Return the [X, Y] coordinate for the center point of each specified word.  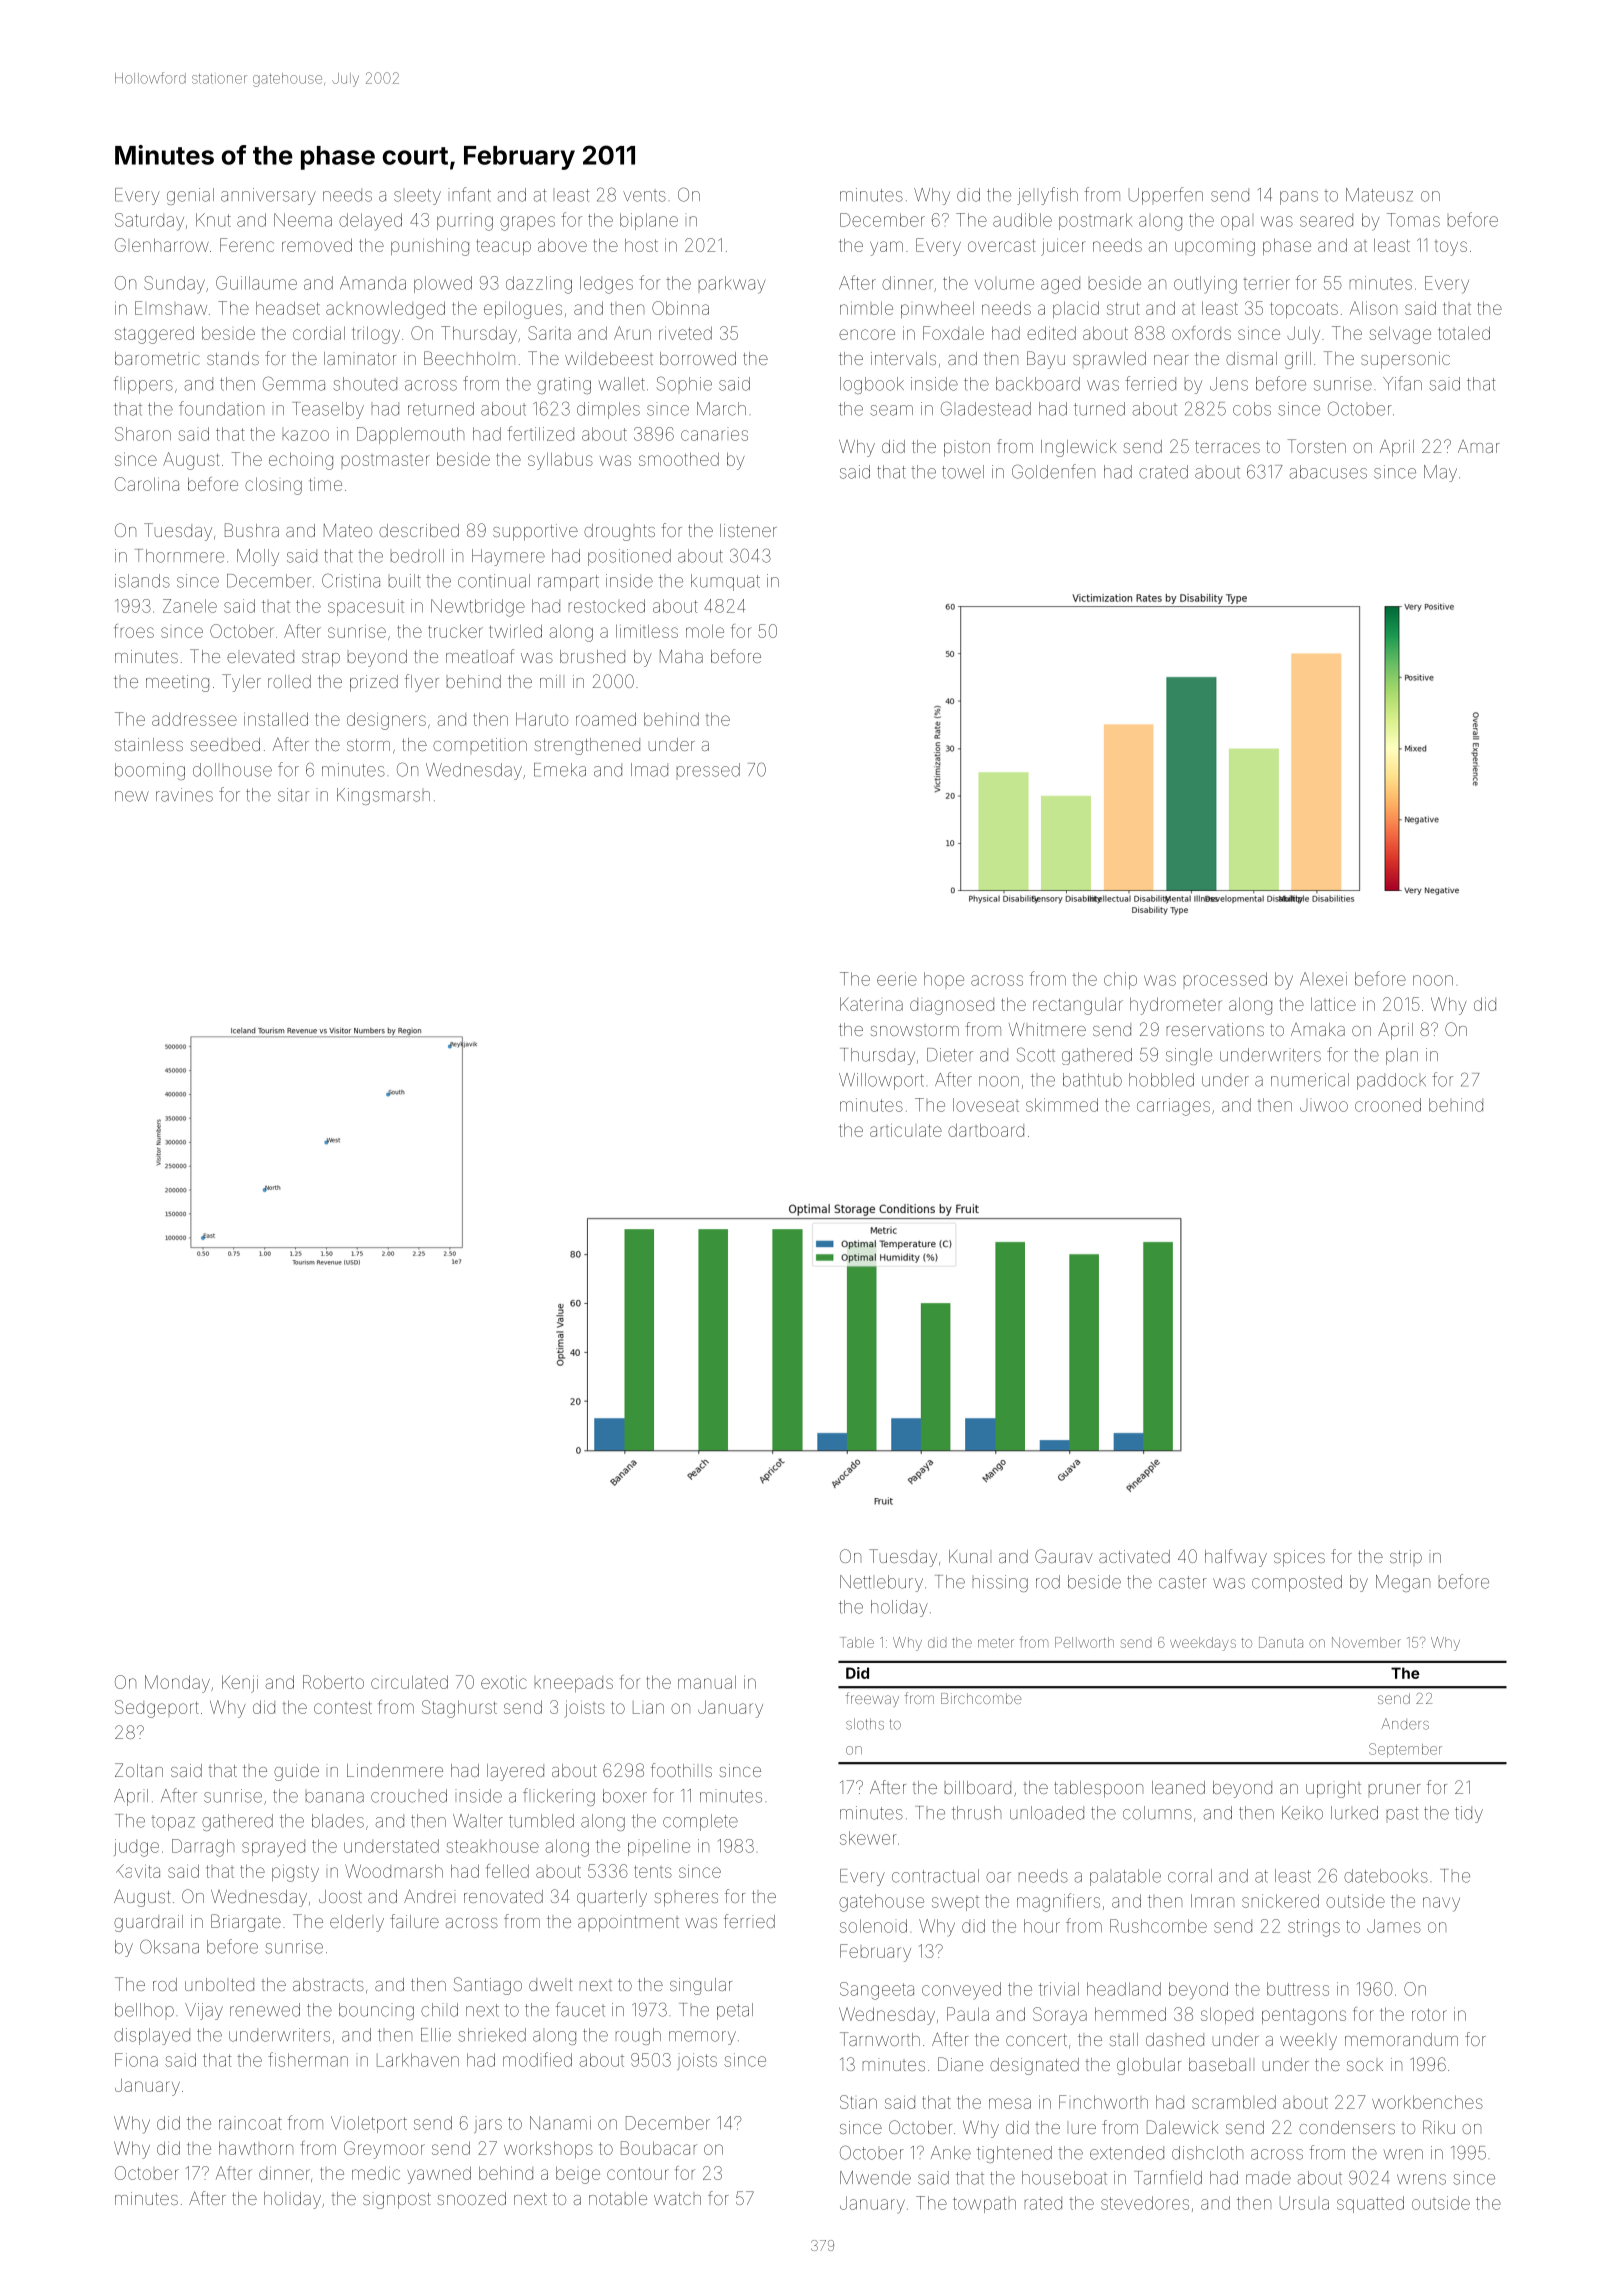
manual [707, 1682]
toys [1451, 248]
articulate [906, 1130]
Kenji [240, 1684]
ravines [184, 795]
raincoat [250, 2123]
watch [677, 2199]
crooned [1388, 1105]
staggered [154, 335]
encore [867, 334]
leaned [1178, 1787]
